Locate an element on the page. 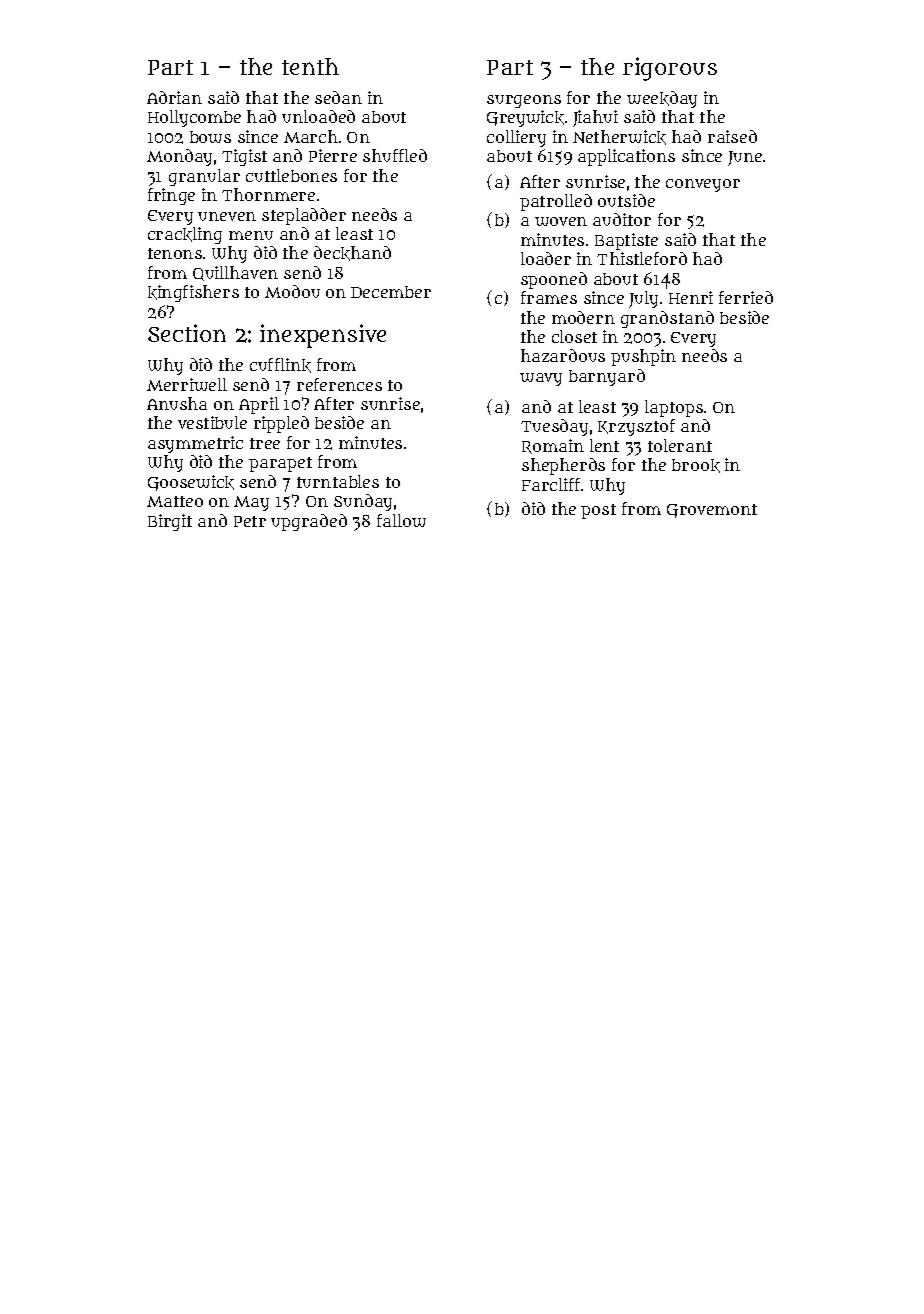 The image size is (924, 1314). Adrian is located at coordinates (174, 97).
